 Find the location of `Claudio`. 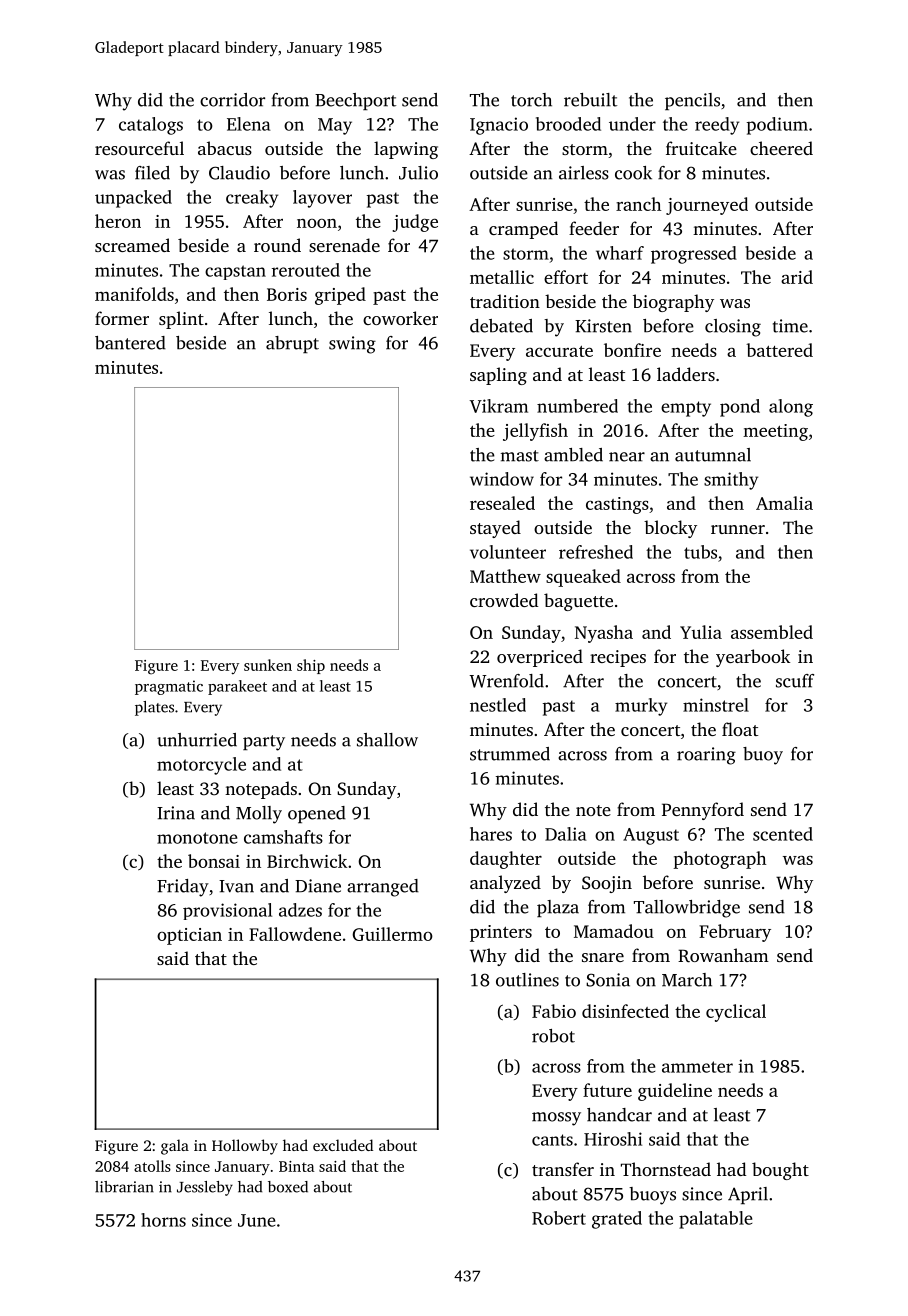

Claudio is located at coordinates (239, 173).
